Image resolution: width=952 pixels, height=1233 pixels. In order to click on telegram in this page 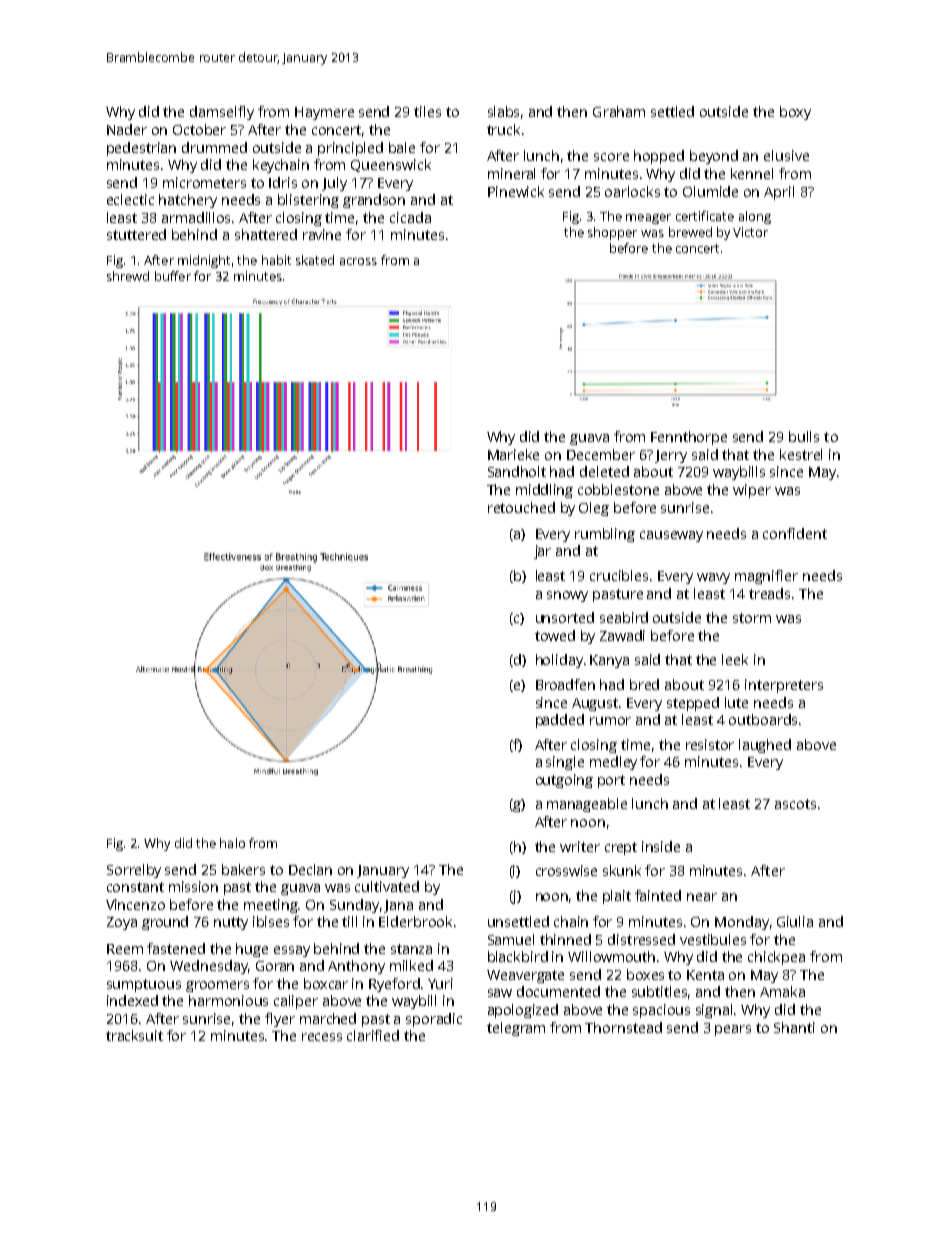, I will do `click(516, 1029)`.
